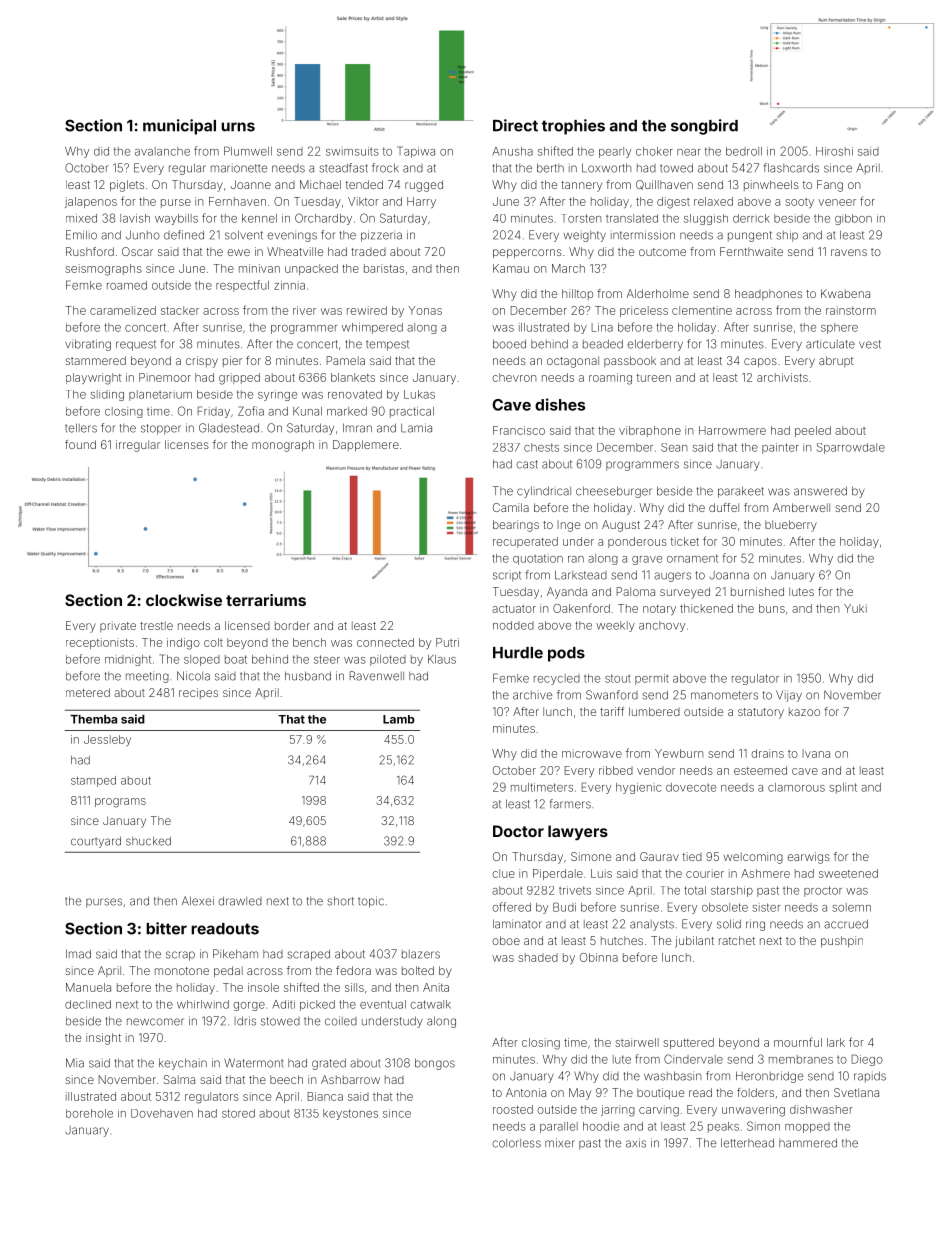 The height and width of the screenshot is (1233, 952). I want to click on insight, so click(103, 1039).
